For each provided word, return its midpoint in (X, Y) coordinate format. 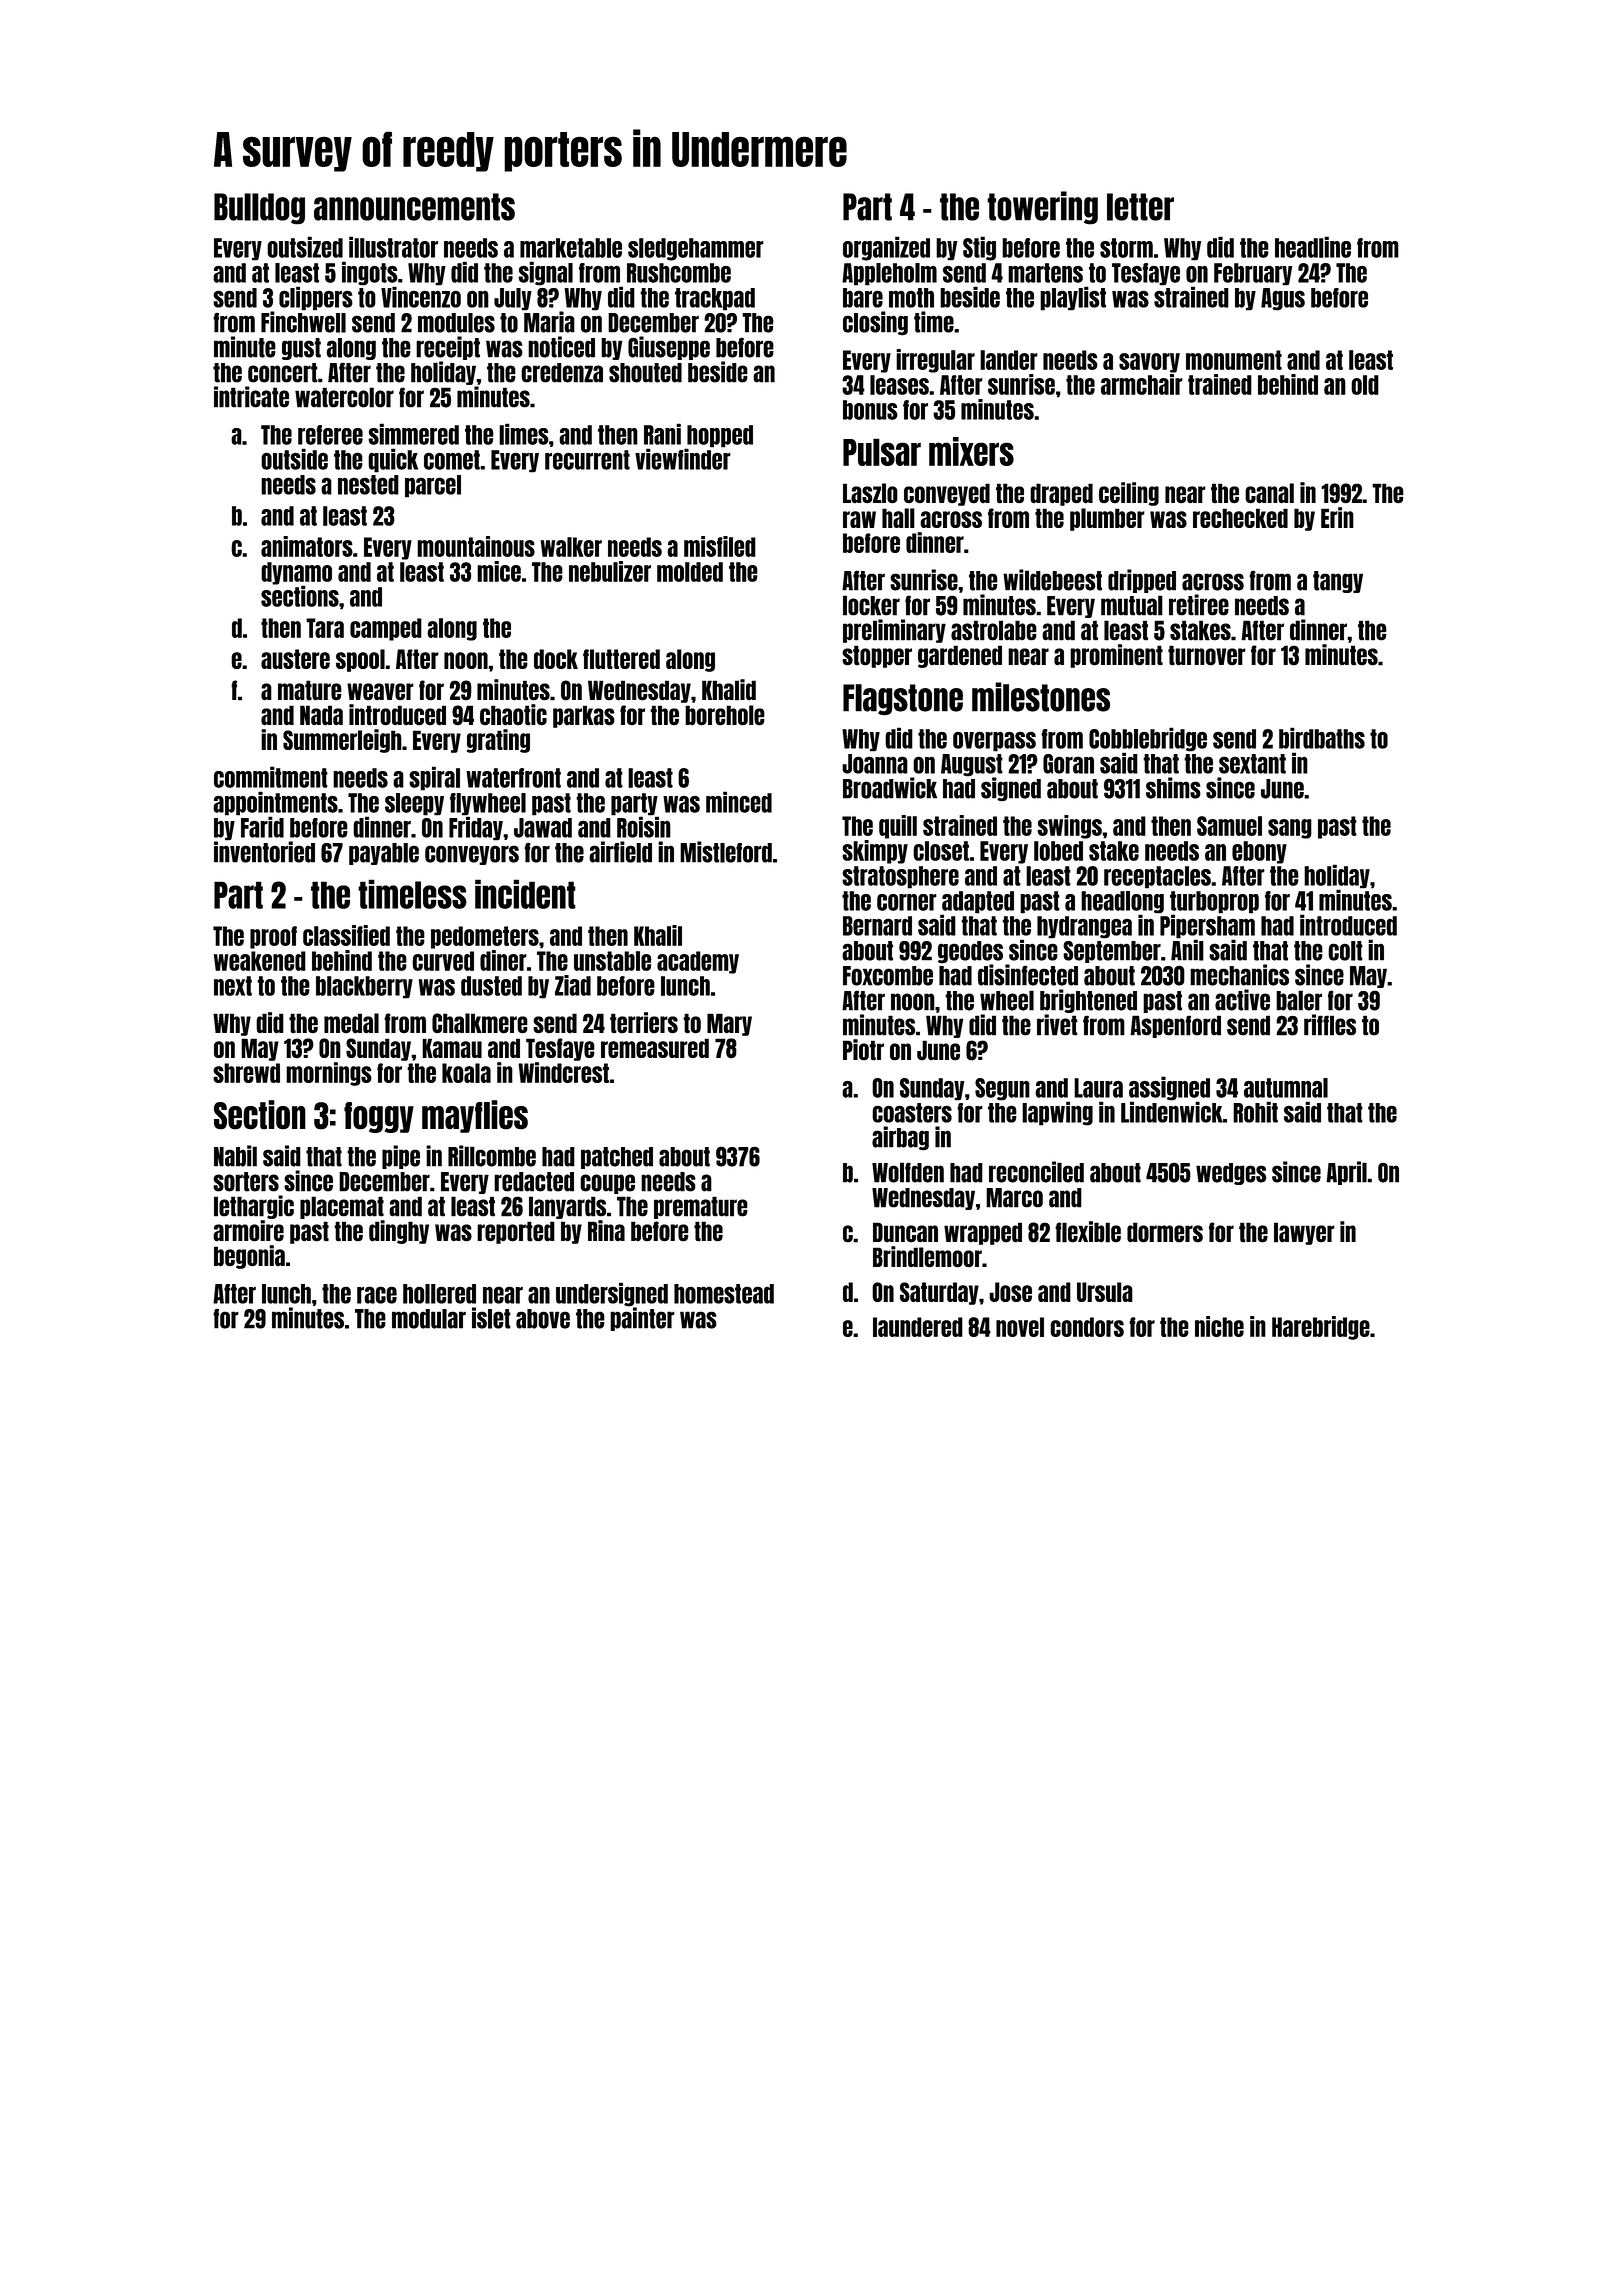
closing (875, 323)
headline (1313, 247)
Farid (262, 827)
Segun (1002, 1089)
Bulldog (259, 209)
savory (1149, 363)
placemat (342, 1207)
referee (330, 435)
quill (898, 827)
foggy (379, 1117)
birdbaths (1322, 738)
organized (886, 248)
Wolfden (908, 1172)
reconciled (1036, 1172)
